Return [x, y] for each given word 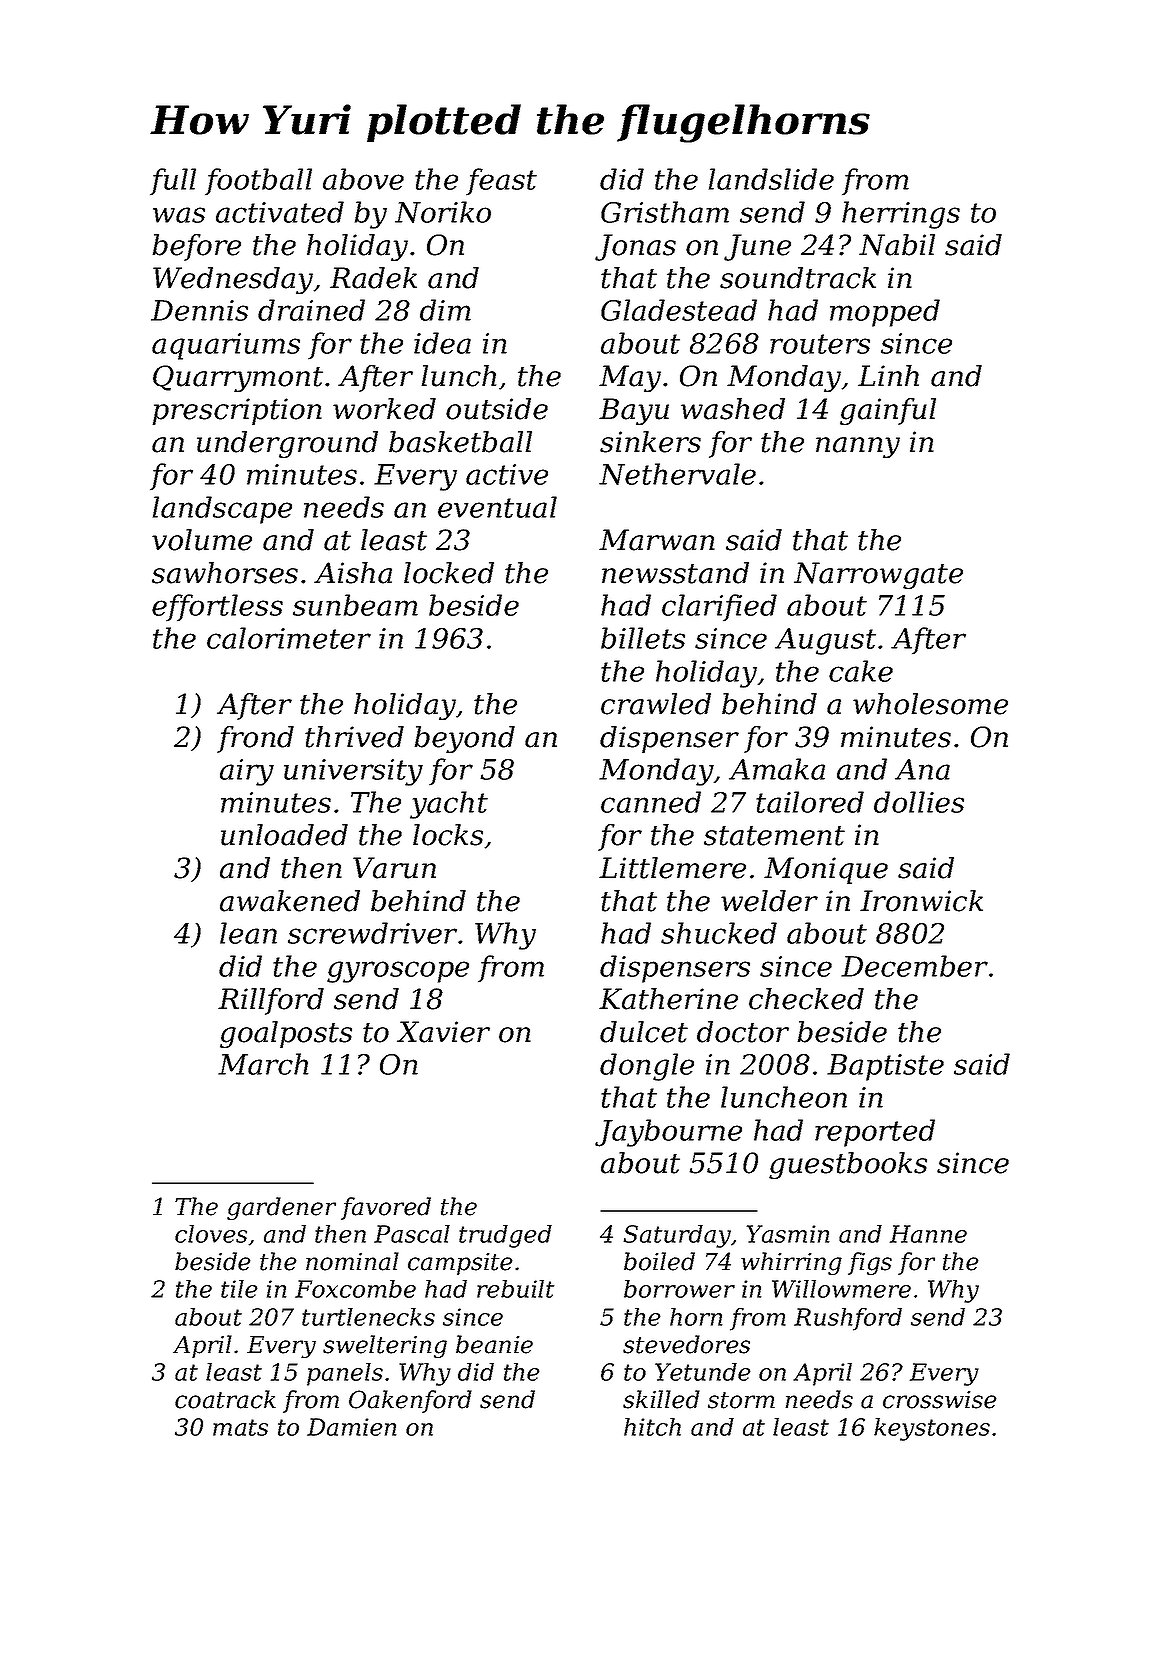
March [263, 1064]
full [173, 182]
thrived [354, 737]
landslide [771, 179]
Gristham [665, 212]
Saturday [677, 1236]
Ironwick [921, 901]
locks [448, 835]
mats [240, 1427]
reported [875, 1133]
